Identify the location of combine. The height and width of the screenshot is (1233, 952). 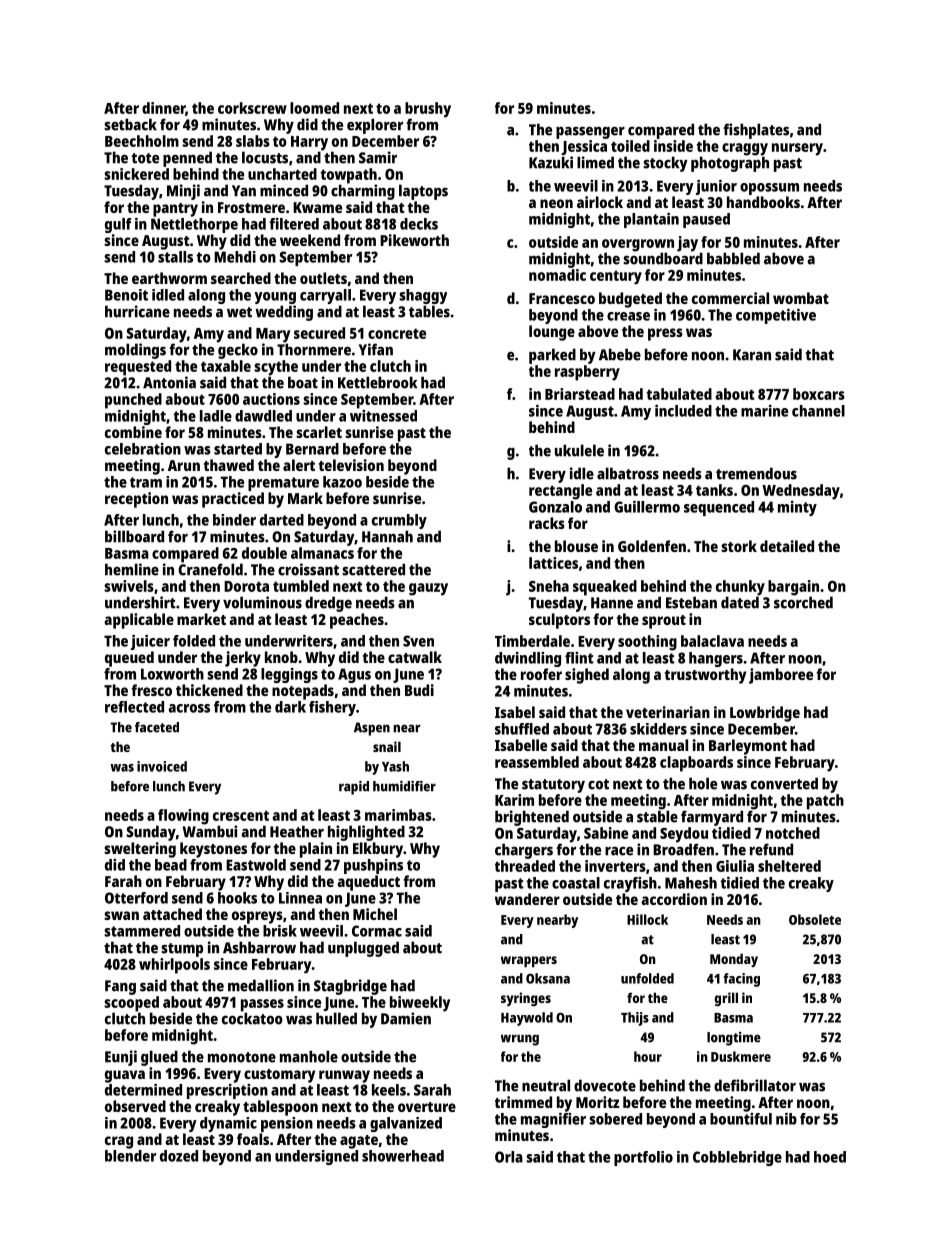
(133, 432).
